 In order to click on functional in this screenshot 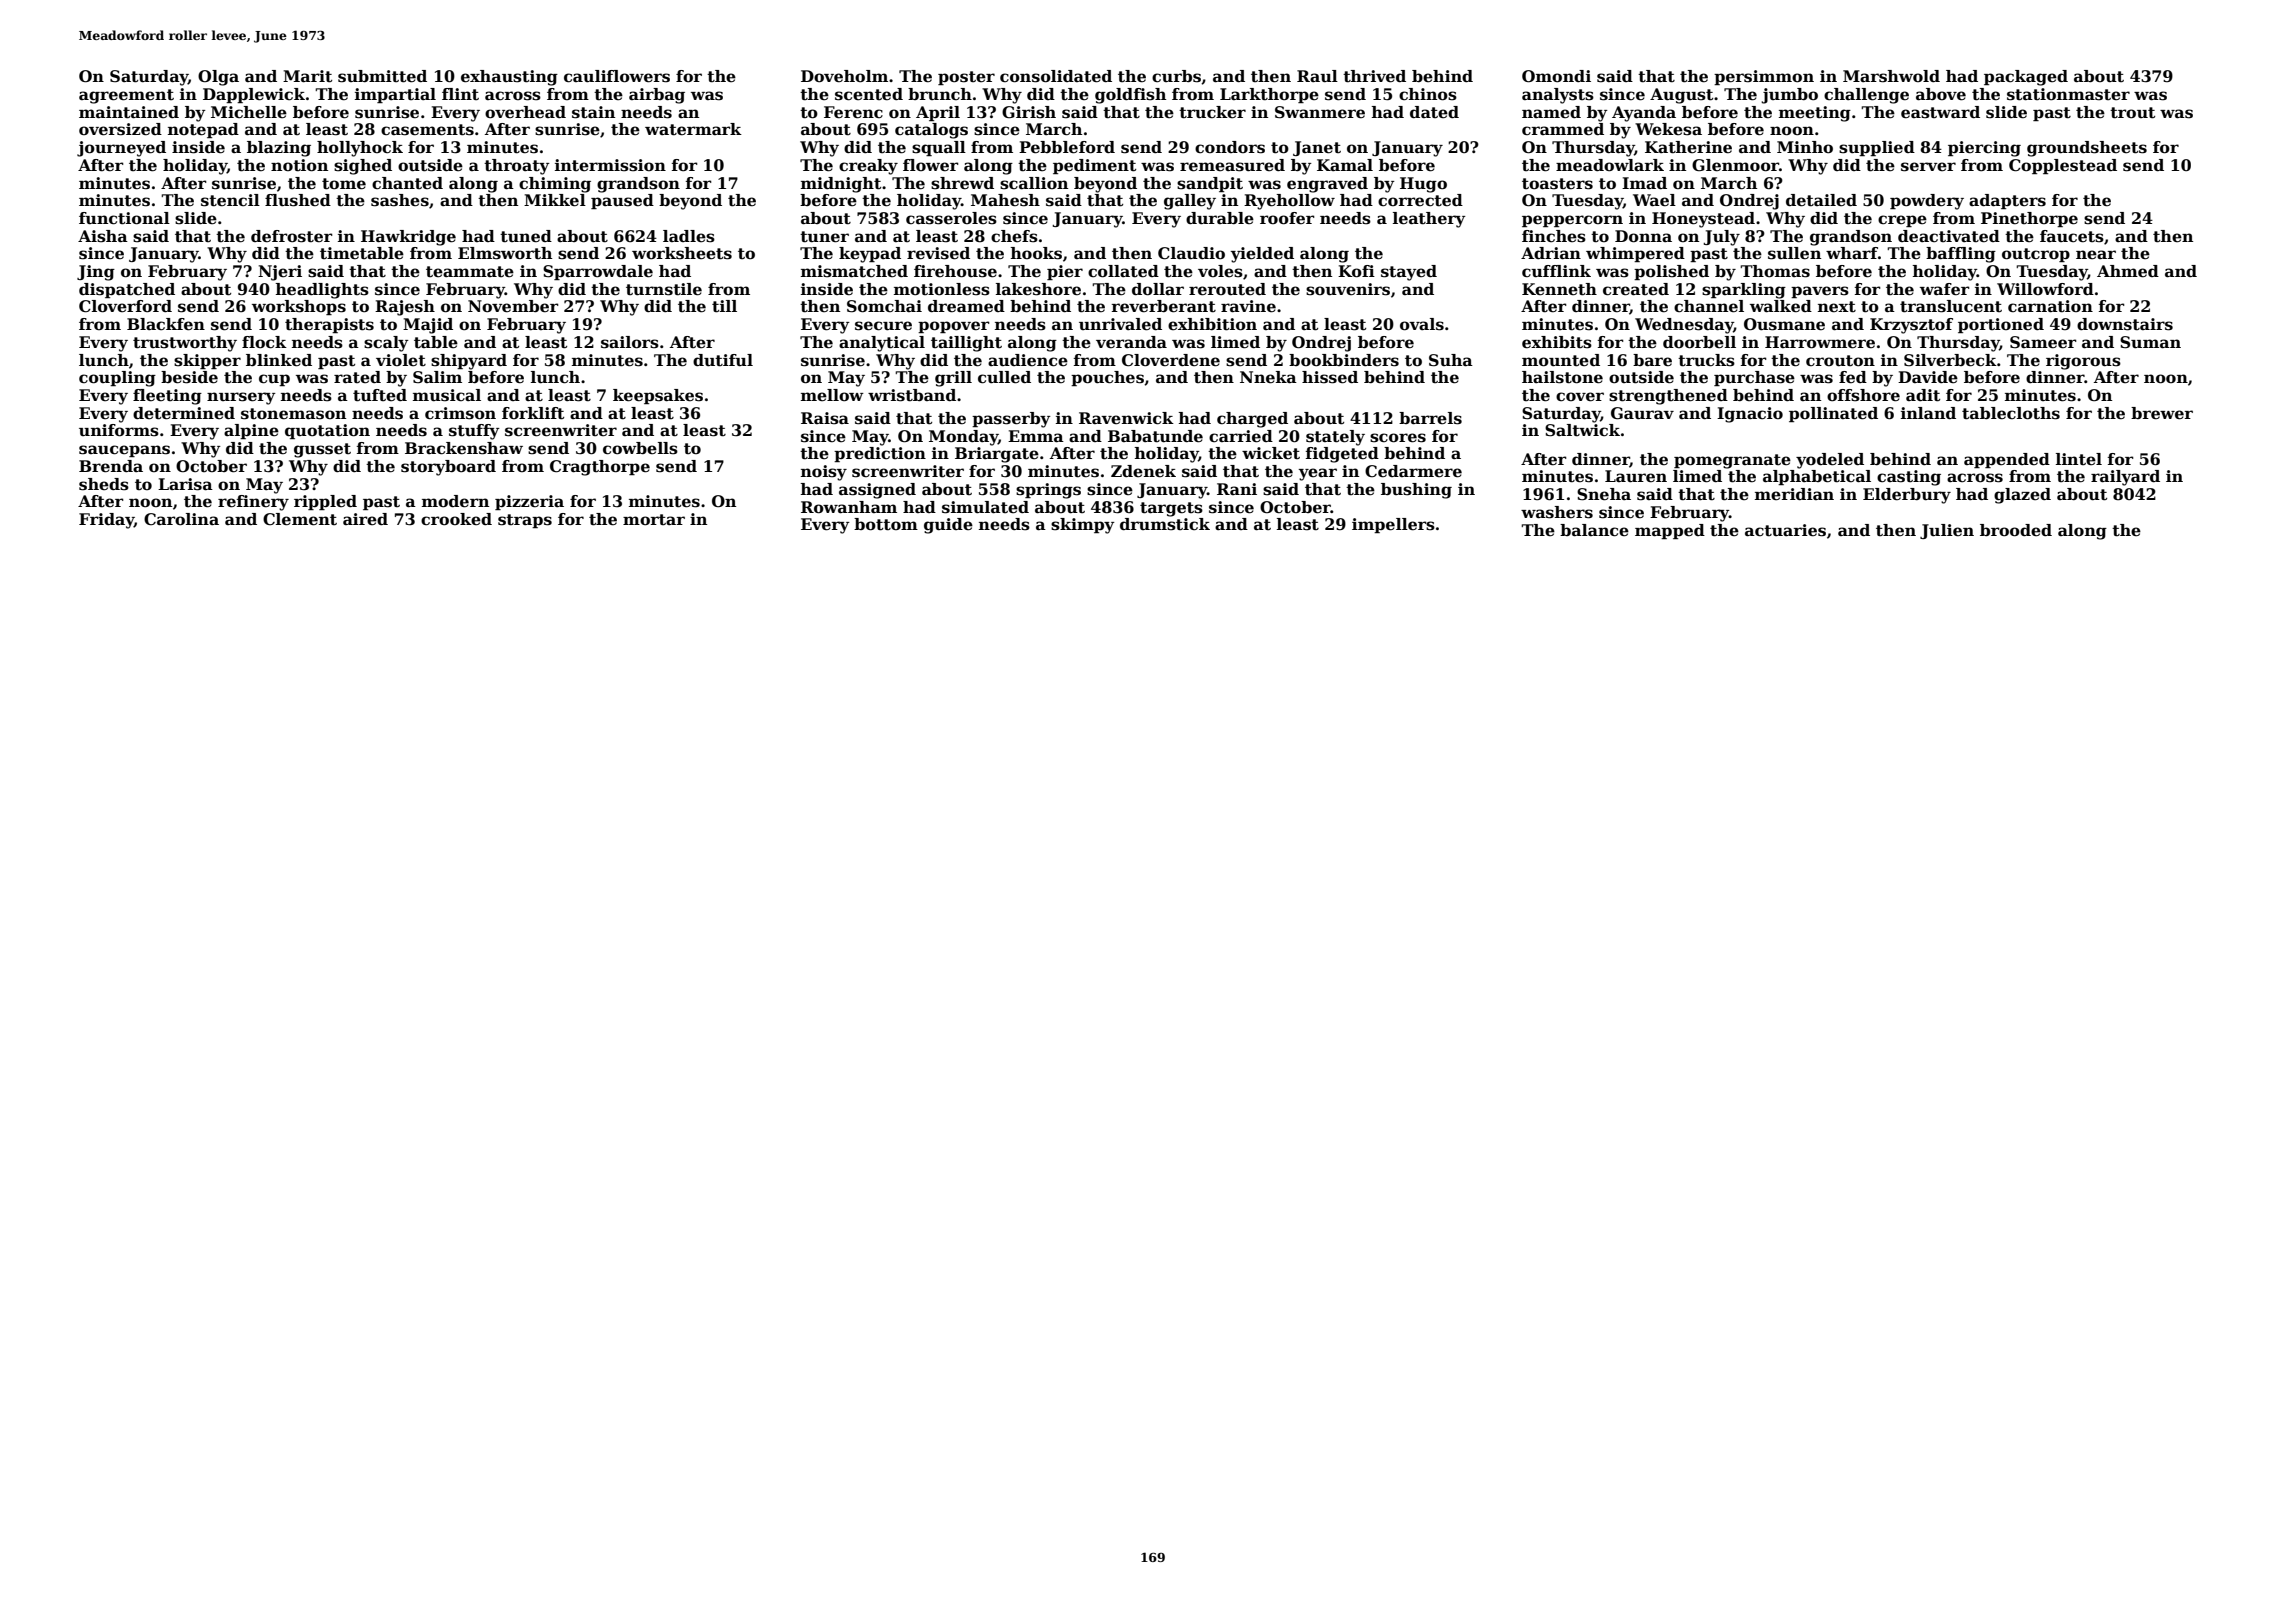, I will do `click(124, 218)`.
